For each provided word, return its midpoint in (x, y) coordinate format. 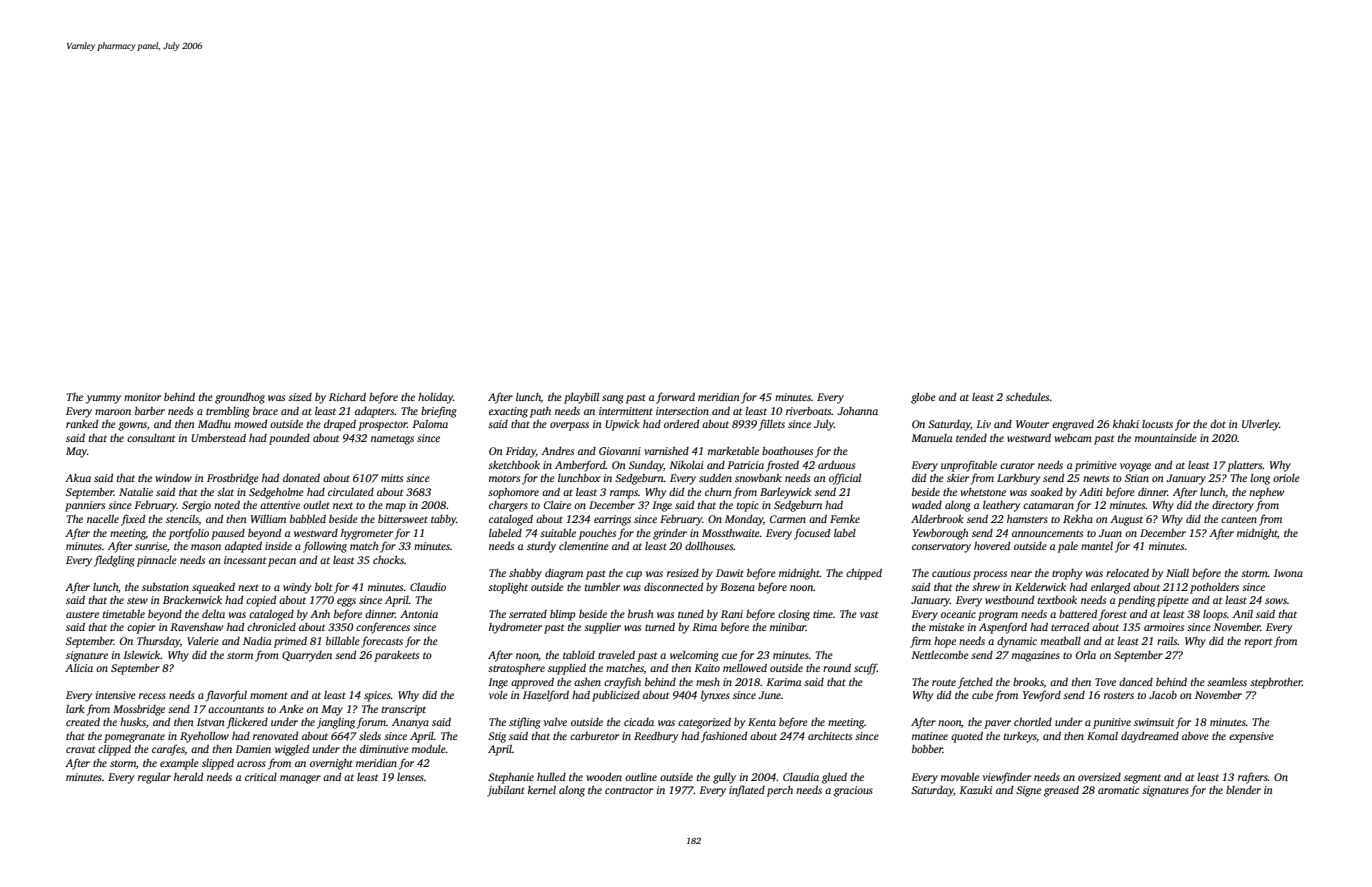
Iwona (1288, 573)
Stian (1137, 478)
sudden (715, 477)
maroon (113, 412)
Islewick (142, 655)
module (429, 749)
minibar (788, 626)
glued (834, 778)
